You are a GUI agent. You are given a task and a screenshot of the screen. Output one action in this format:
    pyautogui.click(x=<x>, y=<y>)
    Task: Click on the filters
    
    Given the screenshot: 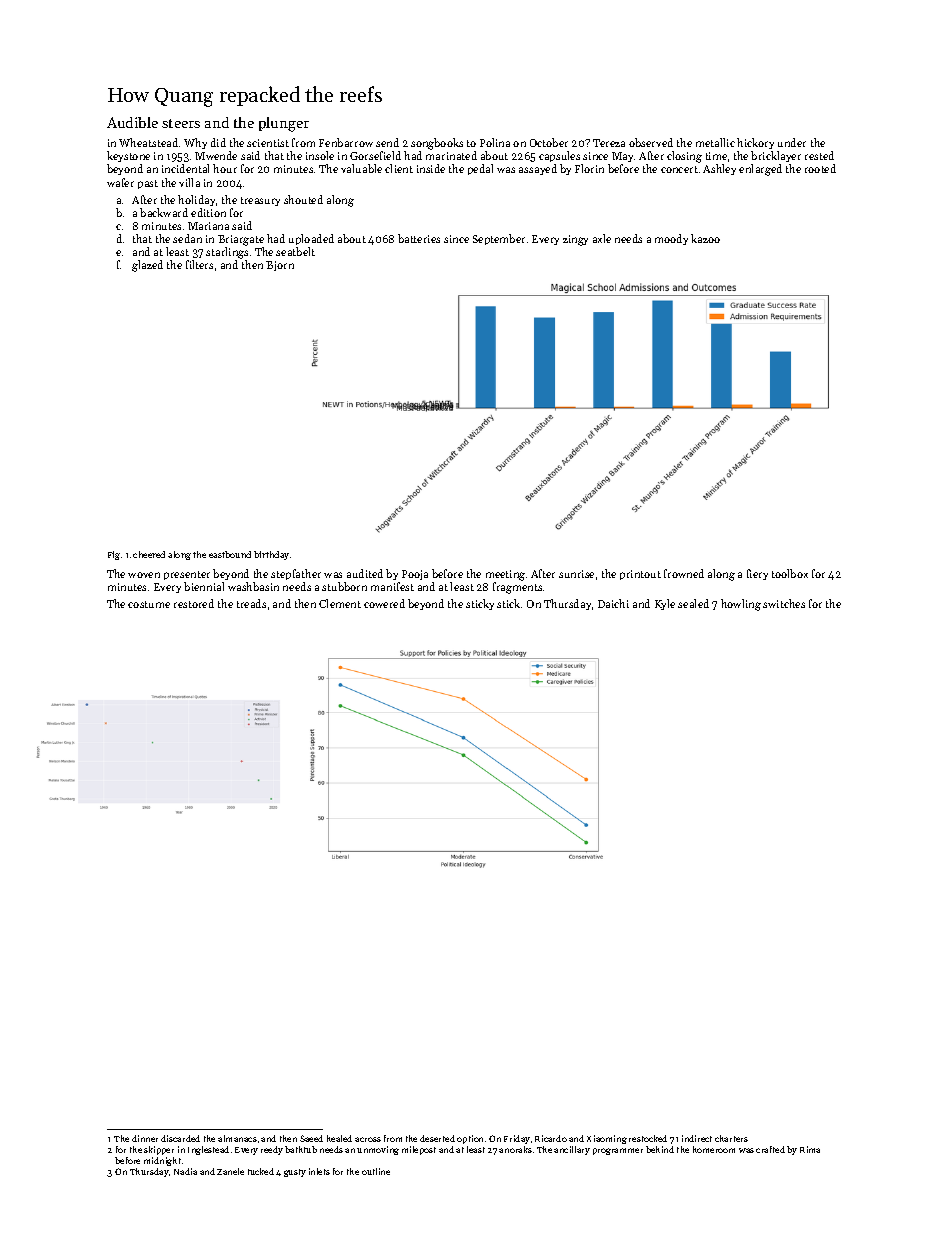 What is the action you would take?
    pyautogui.click(x=199, y=264)
